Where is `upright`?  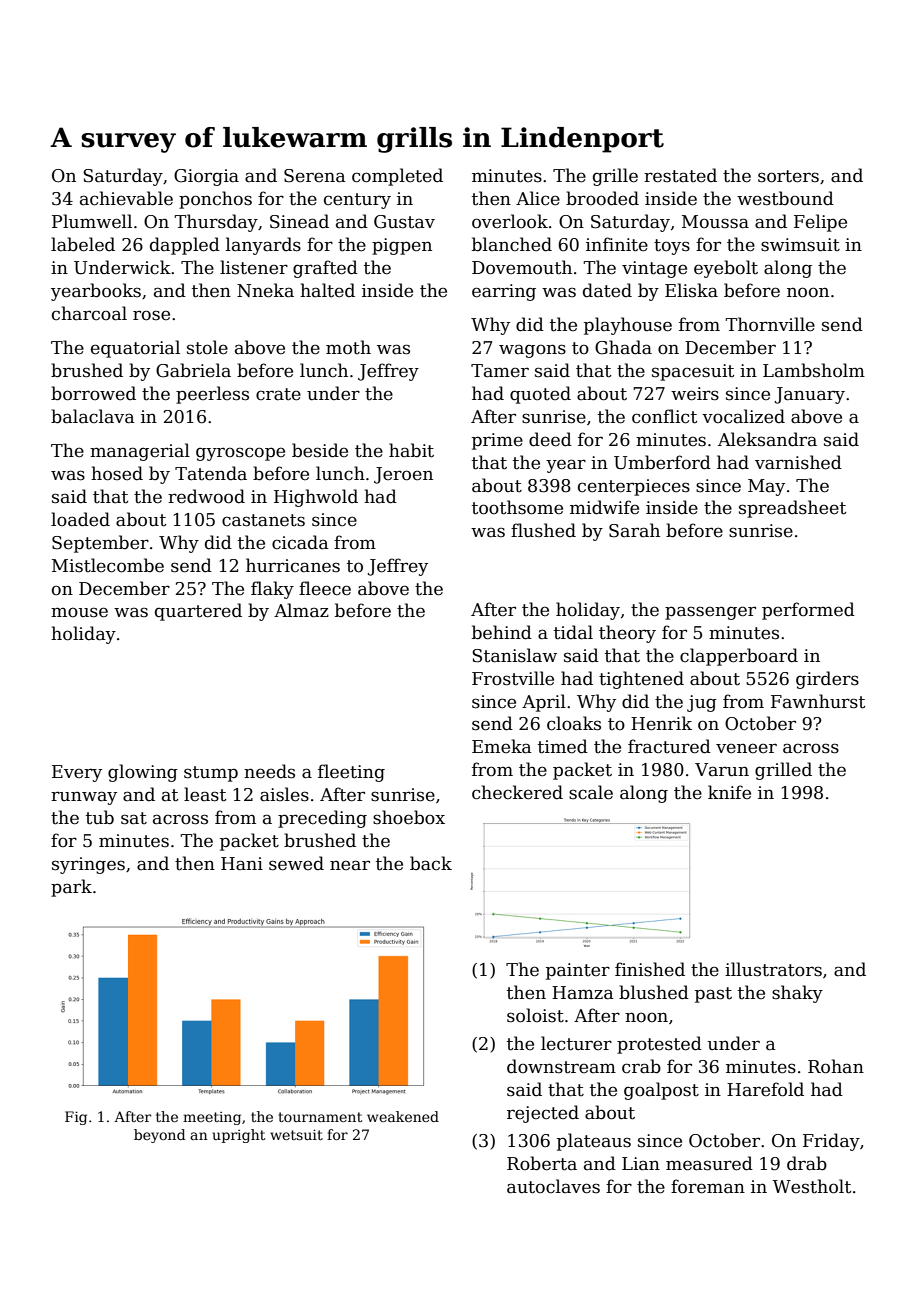
upright is located at coordinates (238, 1136).
